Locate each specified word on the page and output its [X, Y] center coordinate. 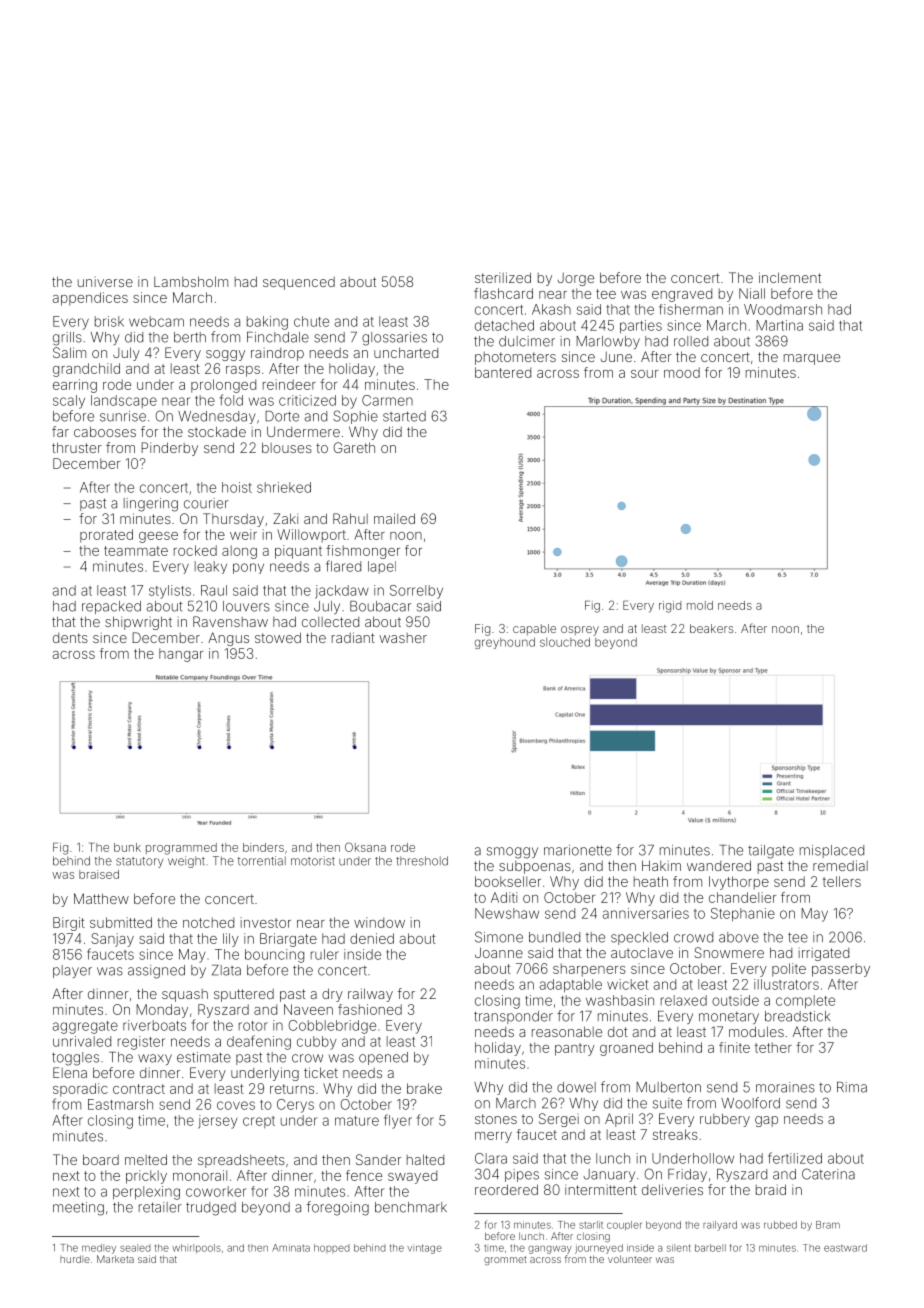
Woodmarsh [783, 309]
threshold [422, 861]
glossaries [394, 339]
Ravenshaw [230, 621]
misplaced [832, 851]
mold [700, 605]
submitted [121, 922]
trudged [211, 1209]
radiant [353, 637]
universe [105, 282]
